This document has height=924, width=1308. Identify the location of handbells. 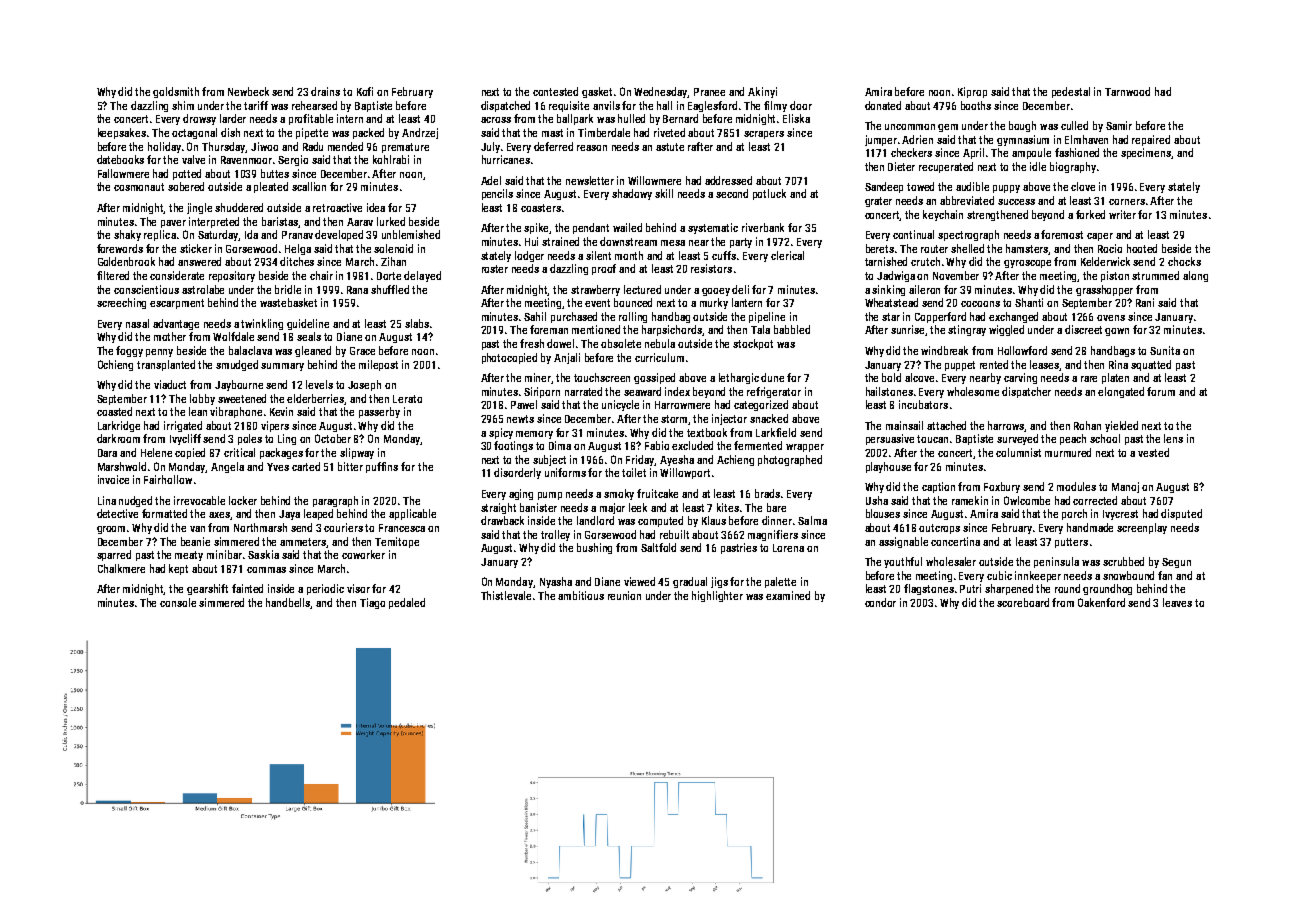
(288, 603).
